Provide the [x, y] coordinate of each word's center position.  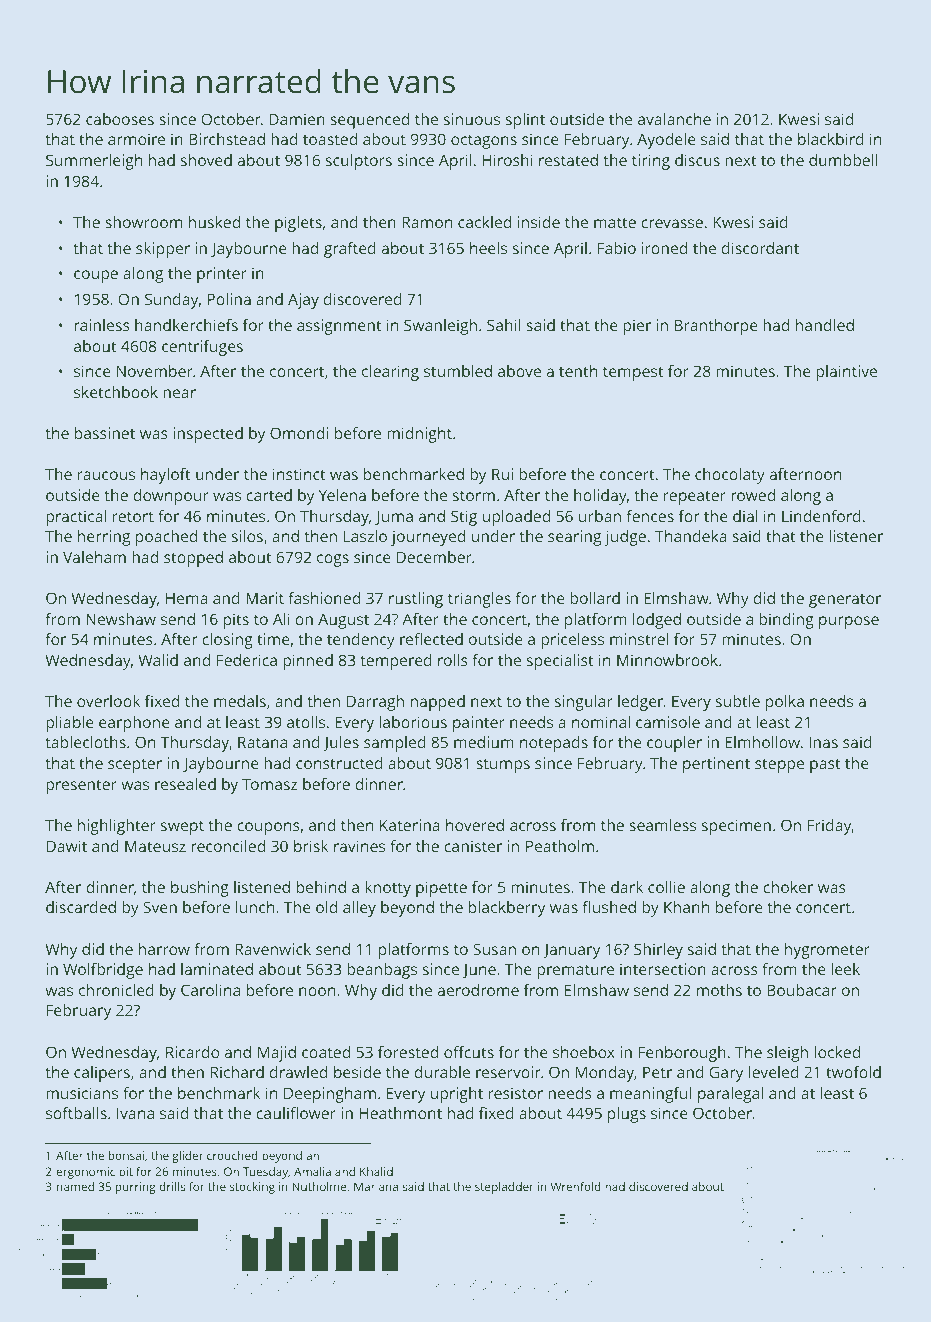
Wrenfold [576, 1186]
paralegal [730, 1095]
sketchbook [116, 392]
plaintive [846, 373]
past [825, 765]
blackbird [831, 139]
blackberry [507, 909]
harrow [164, 949]
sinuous [472, 119]
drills [172, 1186]
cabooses [120, 119]
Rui [502, 474]
